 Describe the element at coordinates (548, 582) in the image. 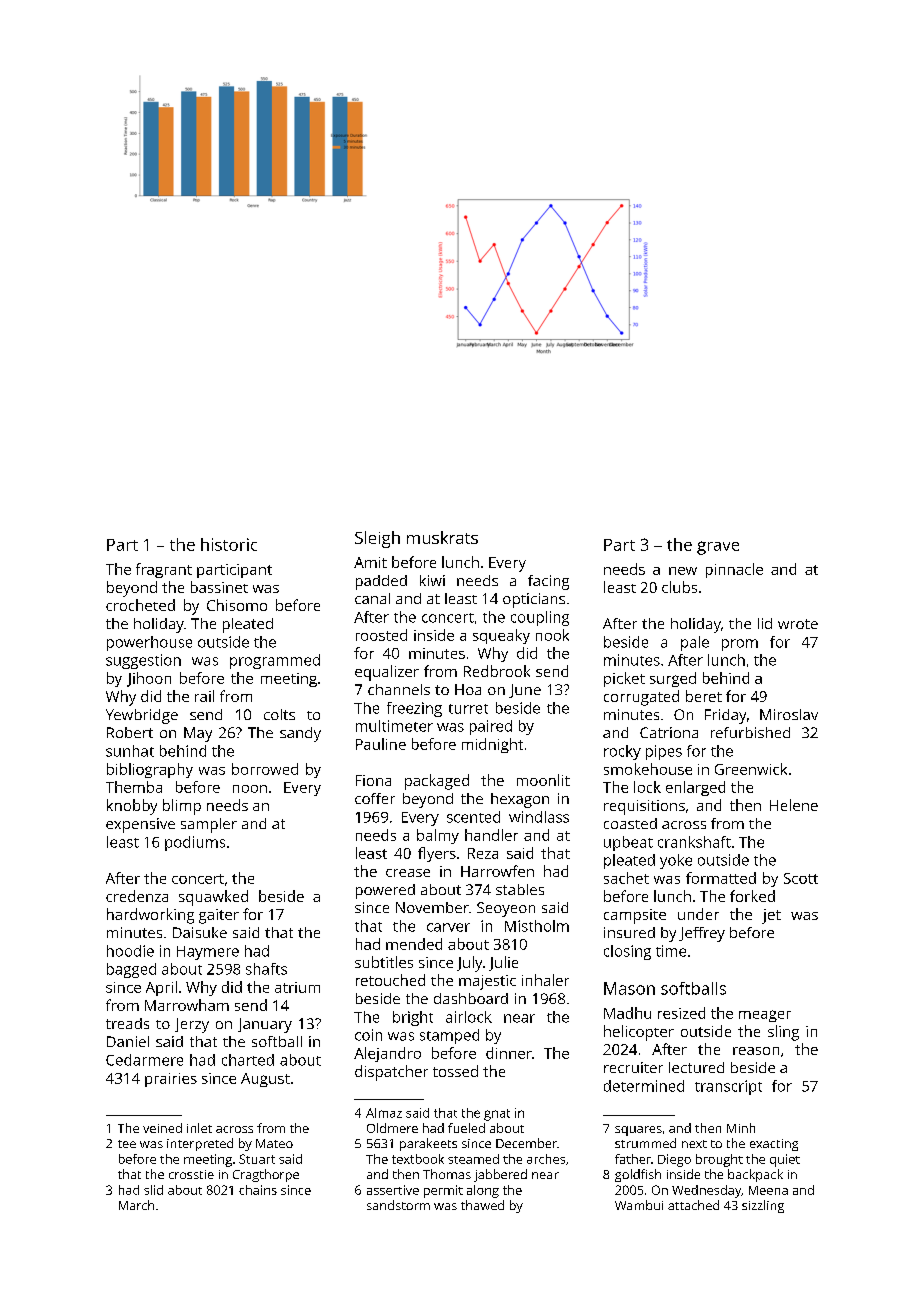

I see `facing` at that location.
